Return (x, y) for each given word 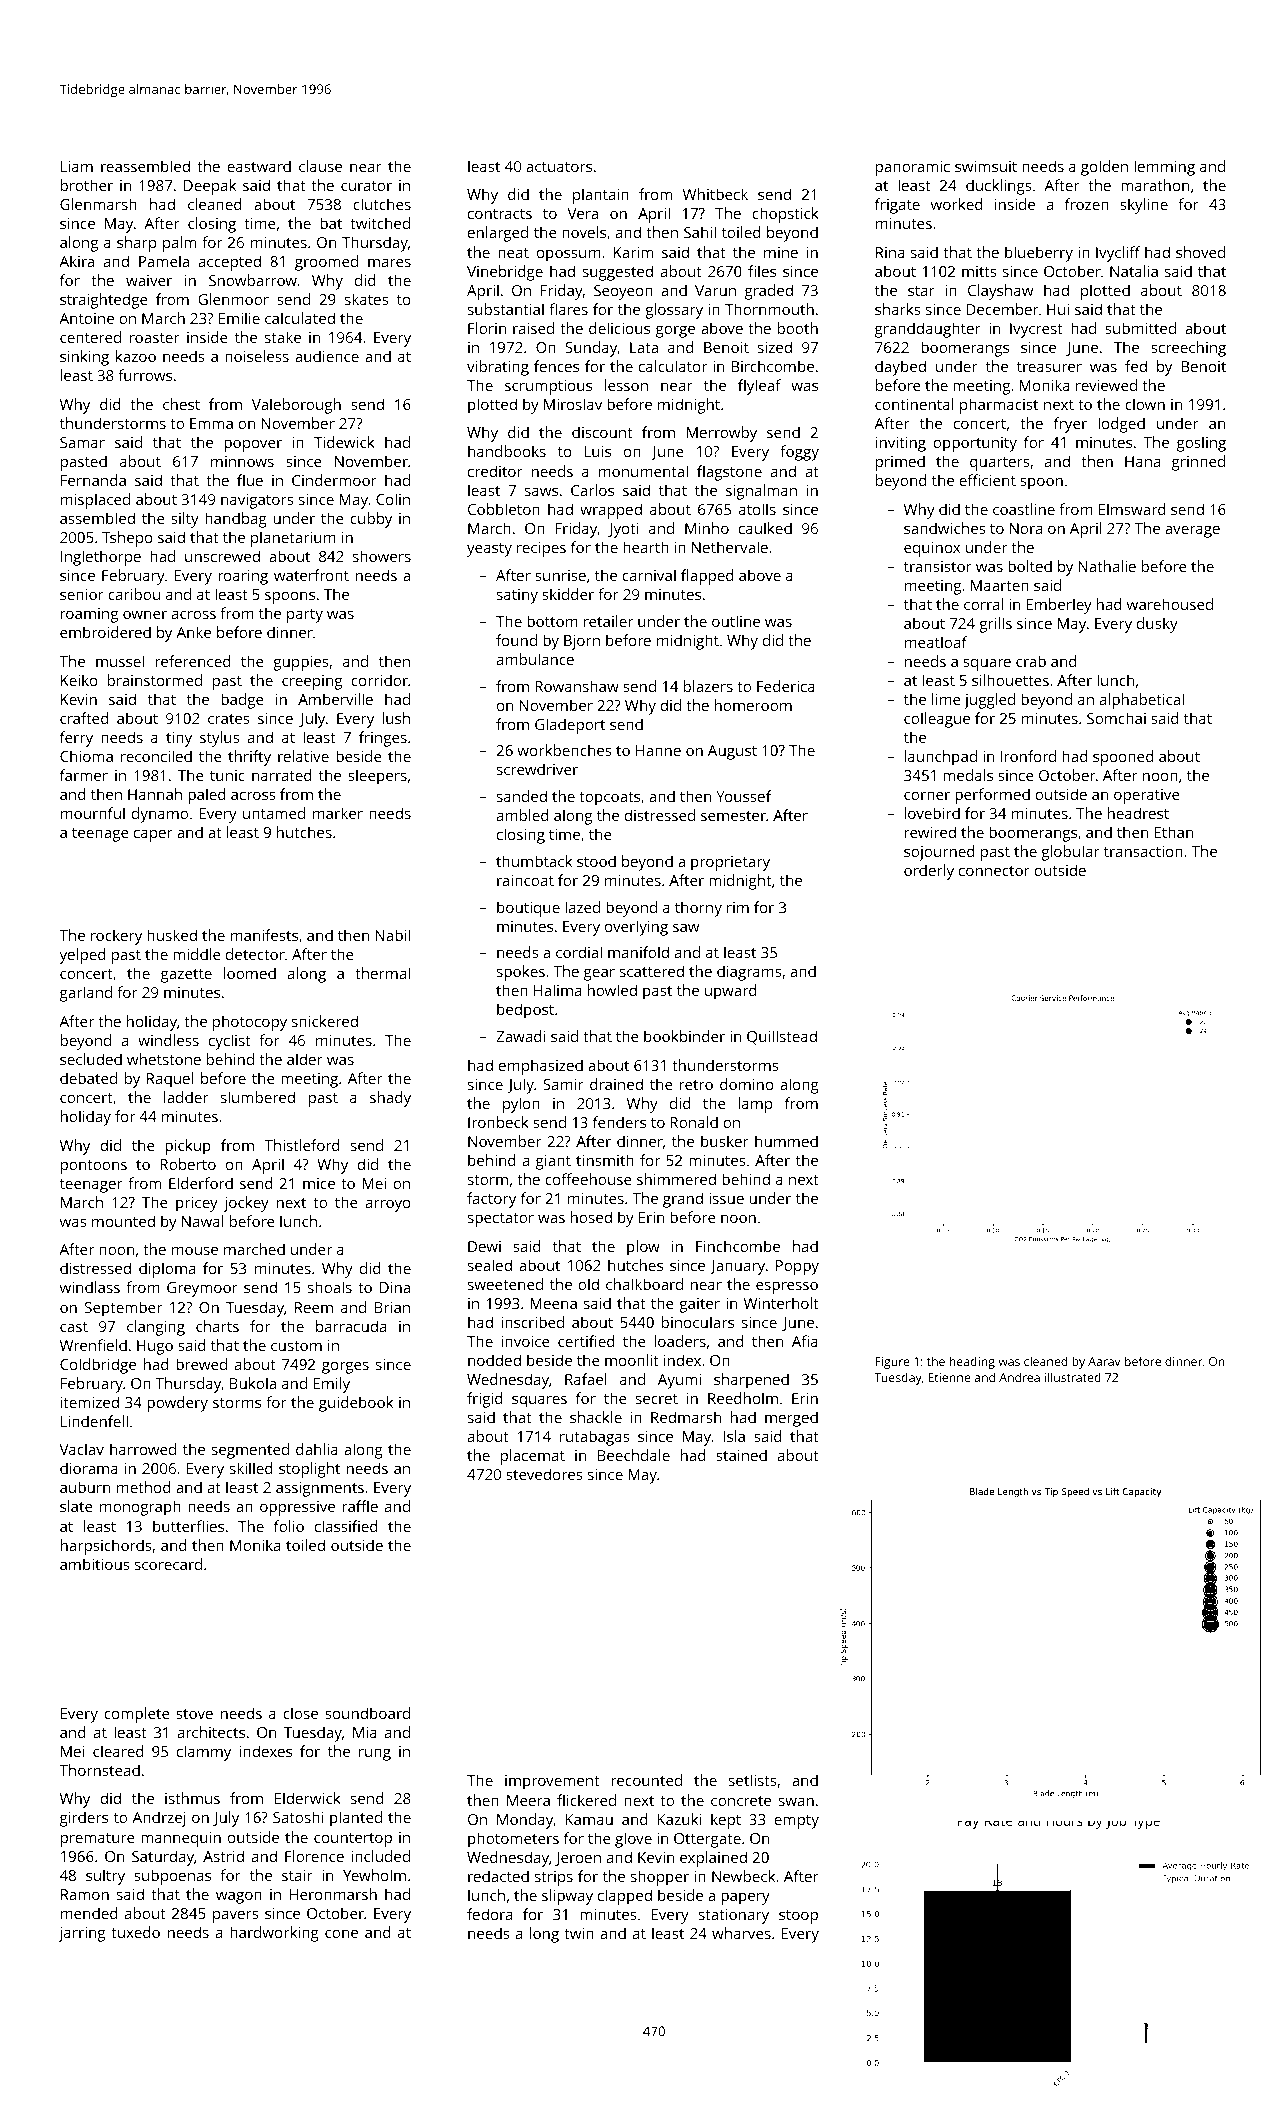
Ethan (1173, 832)
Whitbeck (715, 194)
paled (207, 796)
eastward (259, 166)
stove (194, 1714)
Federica (786, 686)
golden (1104, 168)
